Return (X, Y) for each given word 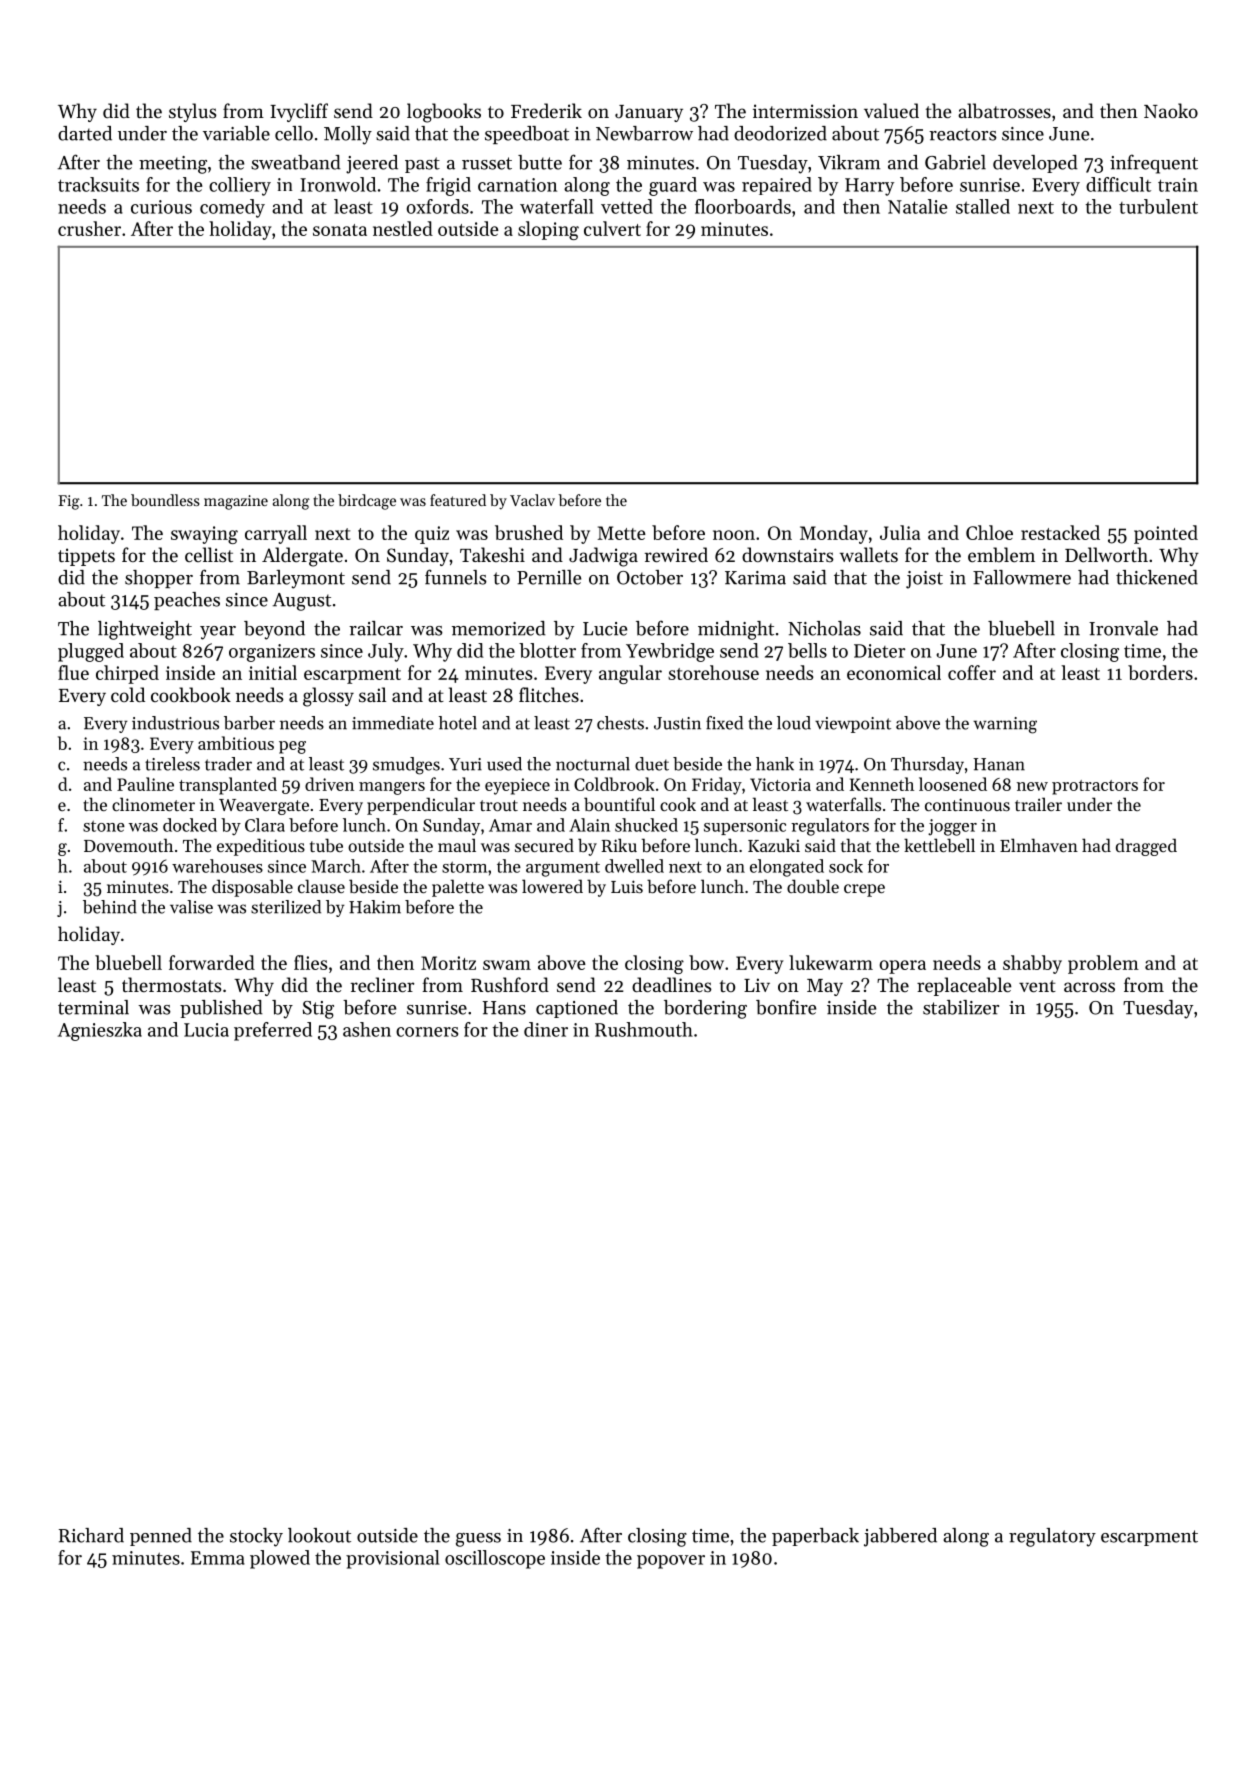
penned (161, 1537)
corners (427, 1032)
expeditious (261, 847)
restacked (1060, 532)
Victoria (780, 784)
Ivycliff (299, 112)
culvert (612, 228)
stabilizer (961, 1007)
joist (924, 580)
